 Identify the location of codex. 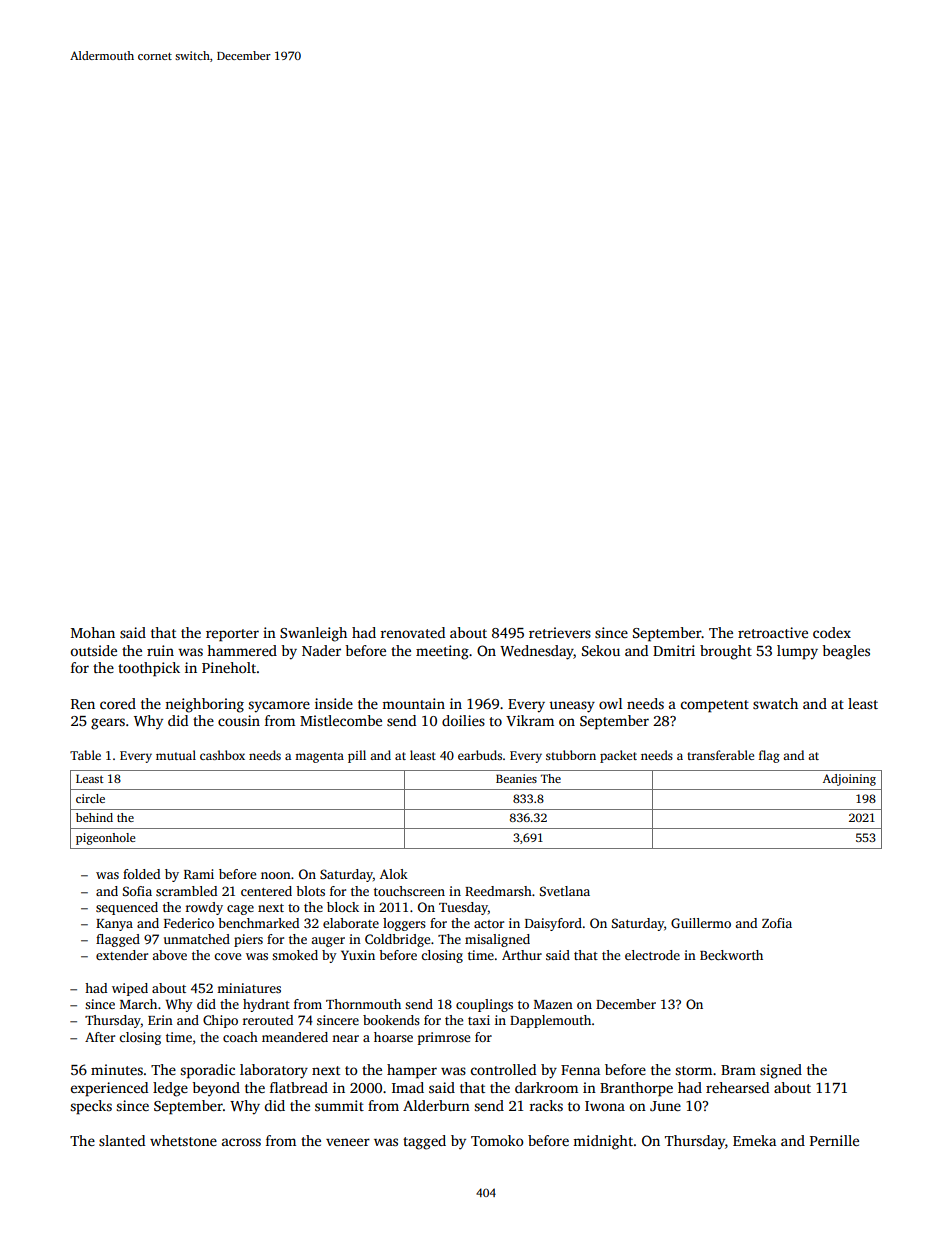
(832, 632).
